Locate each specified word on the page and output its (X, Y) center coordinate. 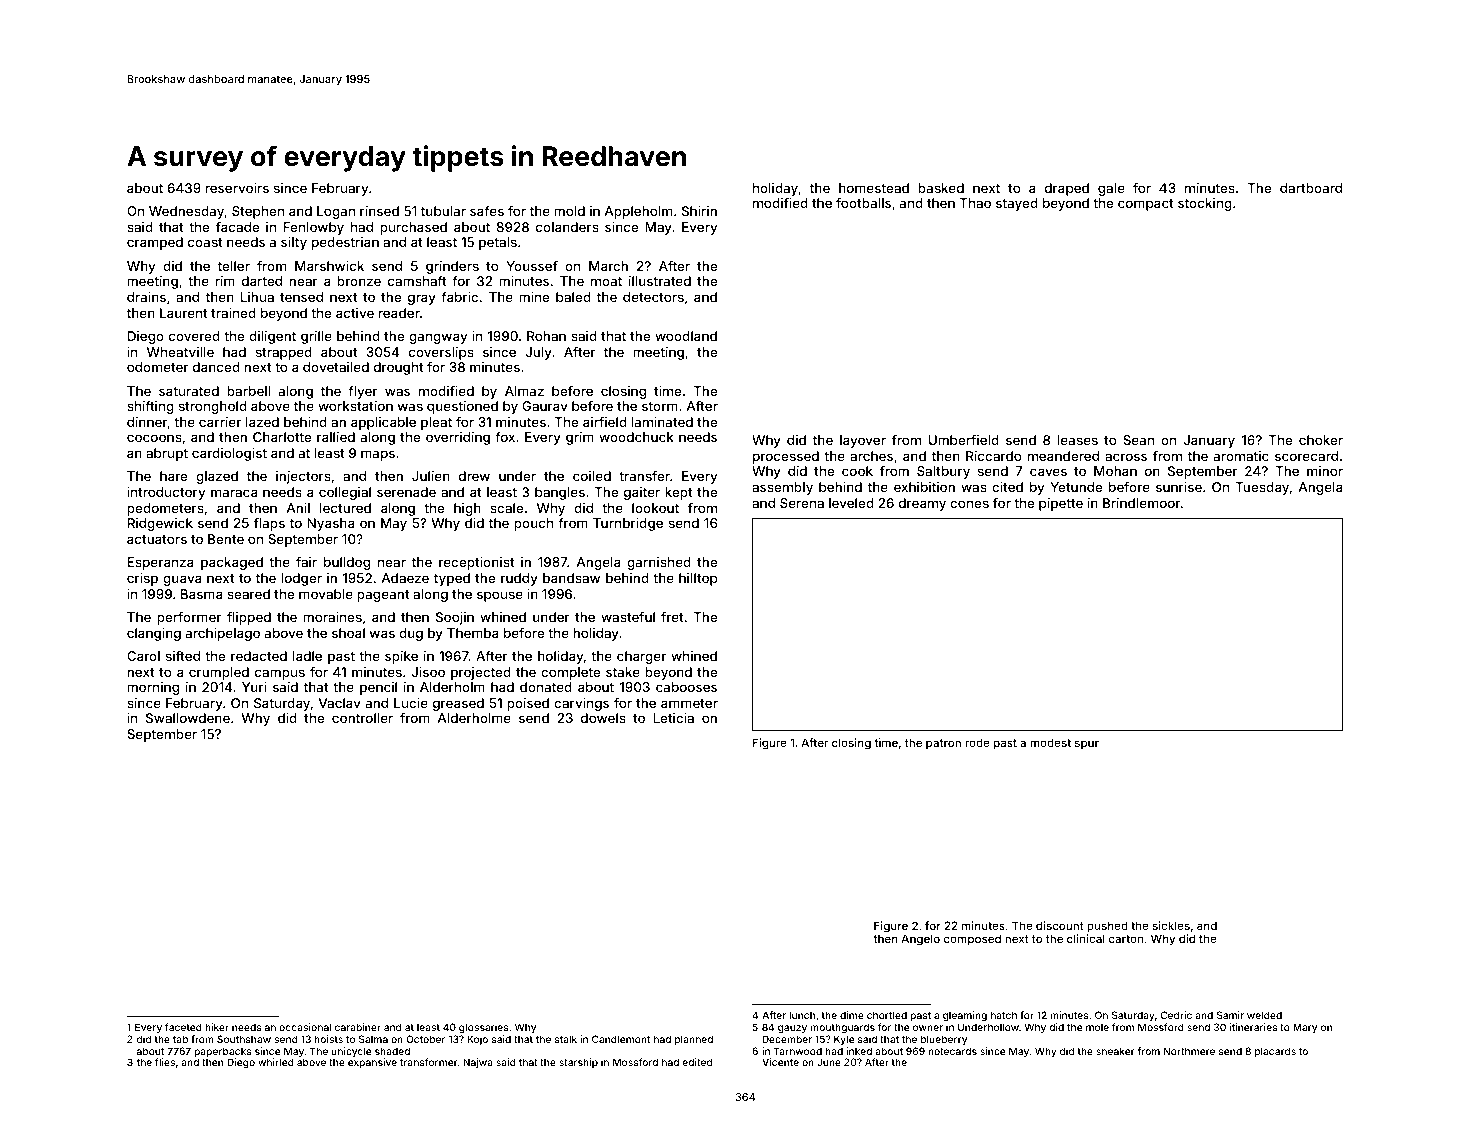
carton (1126, 939)
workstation (355, 406)
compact (1146, 205)
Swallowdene (188, 718)
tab (180, 1039)
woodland (686, 336)
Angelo (920, 940)
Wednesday (187, 212)
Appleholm (638, 212)
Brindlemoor (1142, 503)
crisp (142, 579)
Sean (1138, 440)
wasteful (628, 617)
